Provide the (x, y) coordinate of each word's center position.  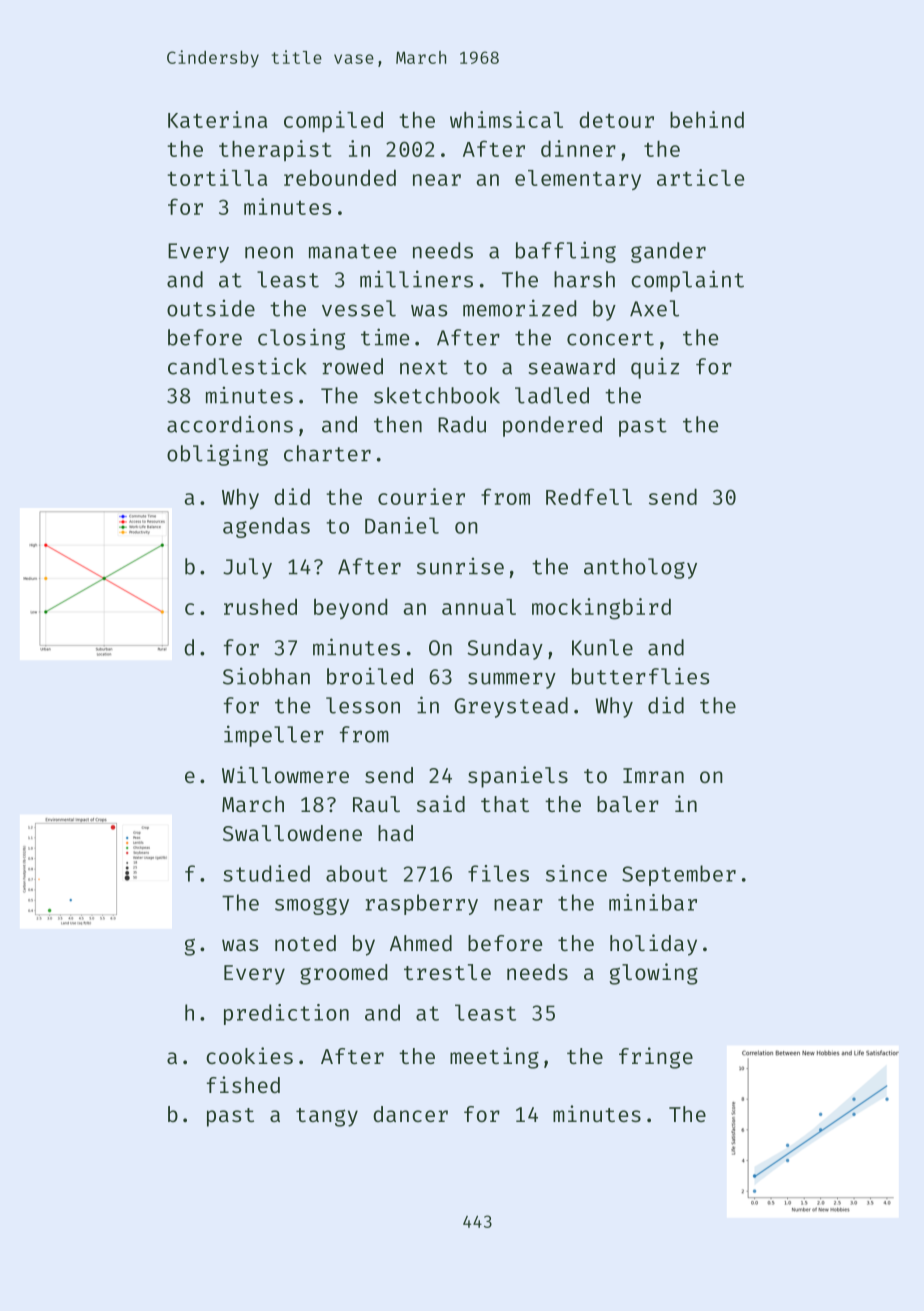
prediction (286, 1014)
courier (421, 496)
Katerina (217, 119)
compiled (333, 121)
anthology (640, 568)
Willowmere (285, 774)
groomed (343, 974)
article (700, 177)
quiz (655, 368)
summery (512, 680)
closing (301, 339)
